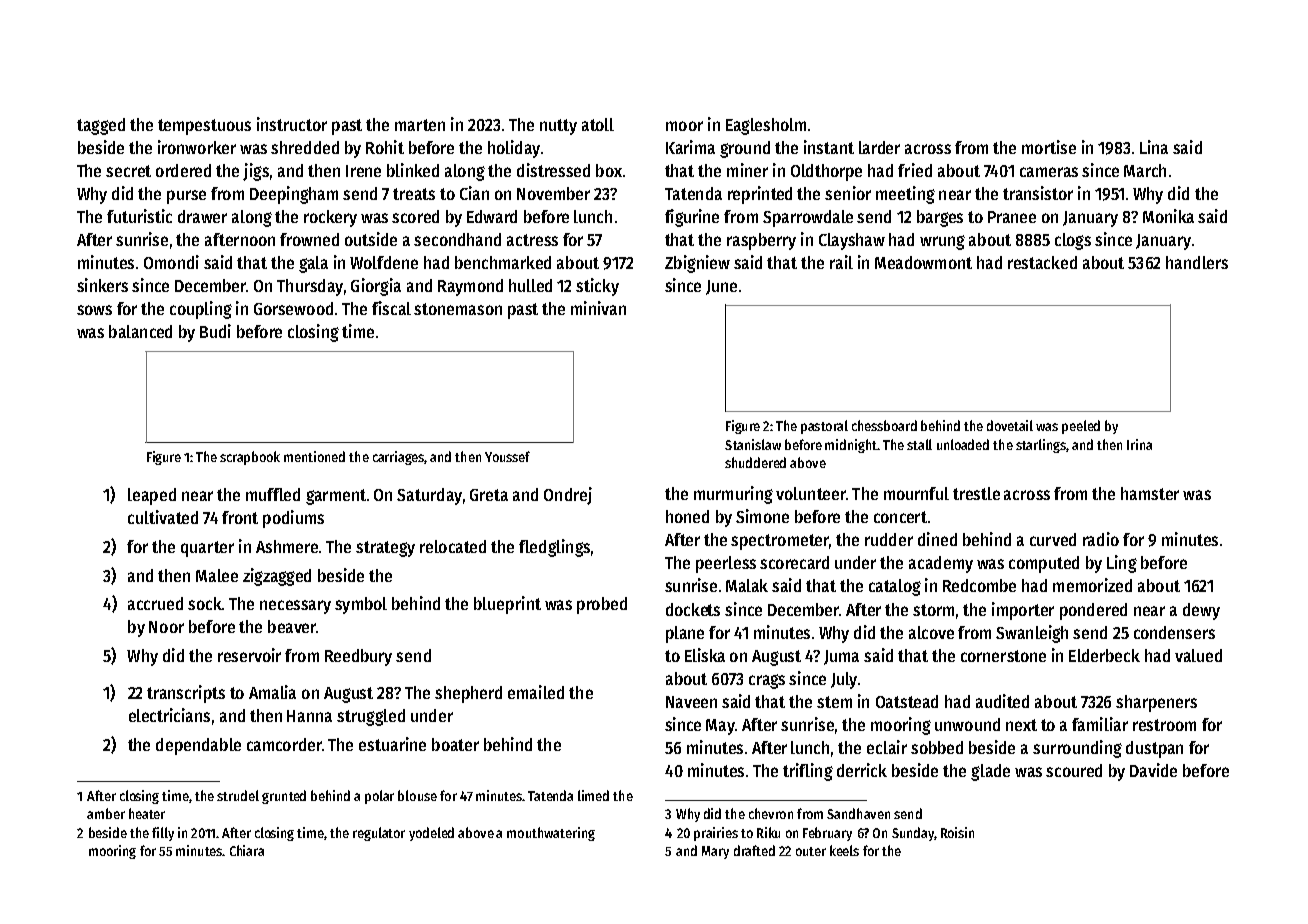 The width and height of the image is (1308, 924). Describe the element at coordinates (379, 834) in the image. I see `regulator` at that location.
